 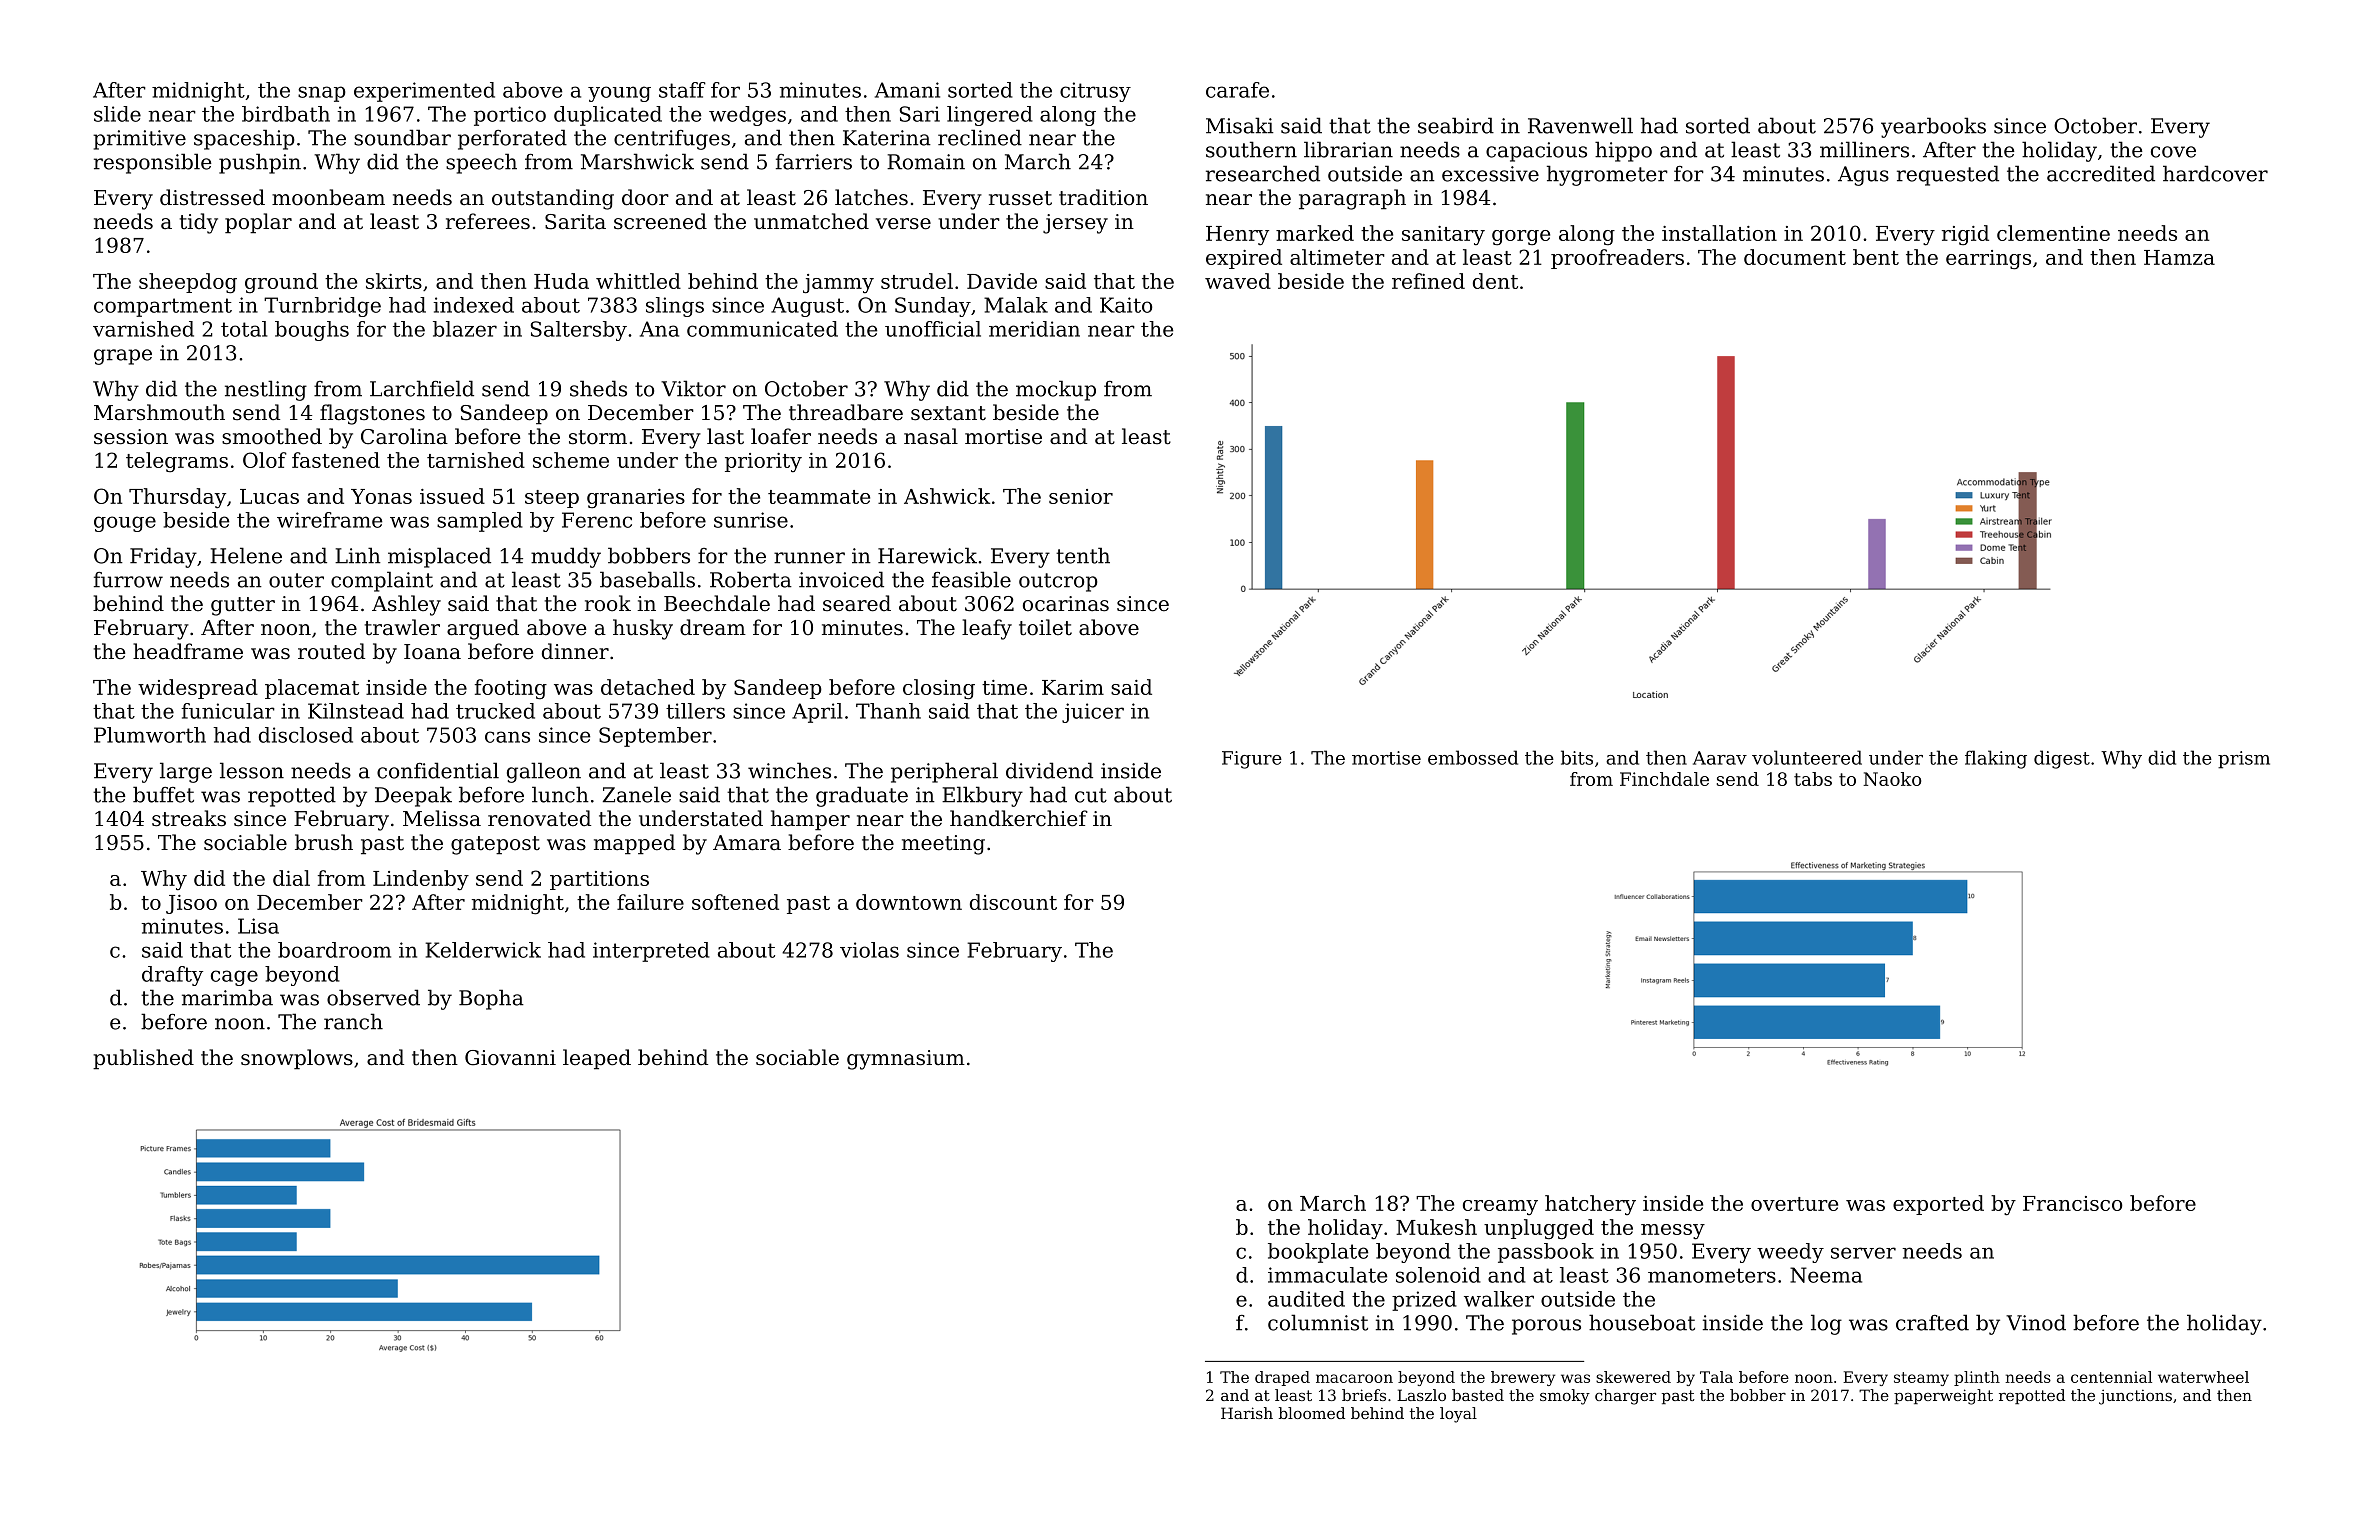 What do you see at coordinates (1237, 90) in the document?
I see `carafe` at bounding box center [1237, 90].
